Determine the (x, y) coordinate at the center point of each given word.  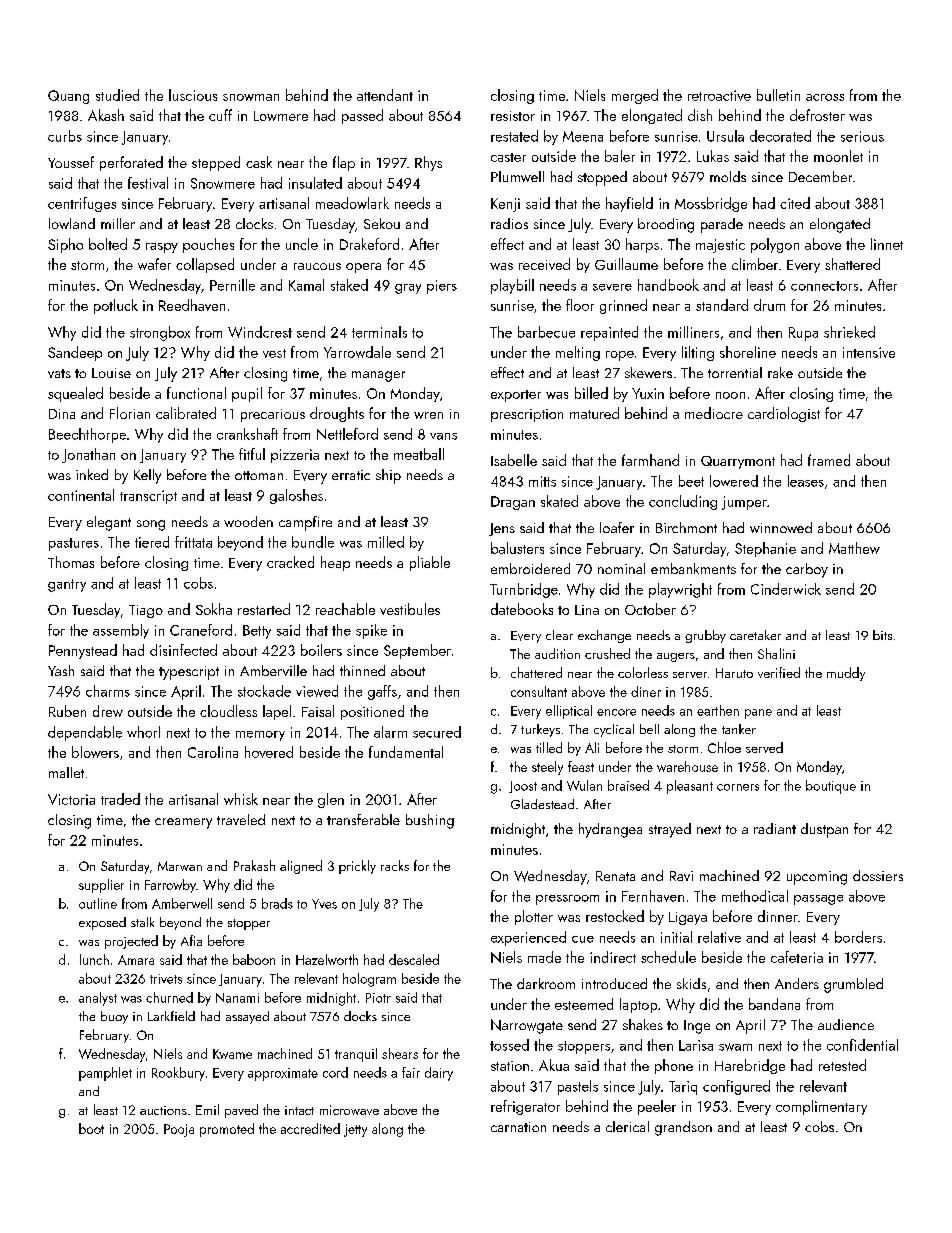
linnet (887, 244)
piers (442, 287)
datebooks (522, 609)
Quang (68, 97)
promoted (227, 1130)
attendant (385, 95)
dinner (778, 916)
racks (395, 865)
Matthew (854, 548)
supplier (101, 886)
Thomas (71, 562)
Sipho (65, 245)
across (825, 97)
